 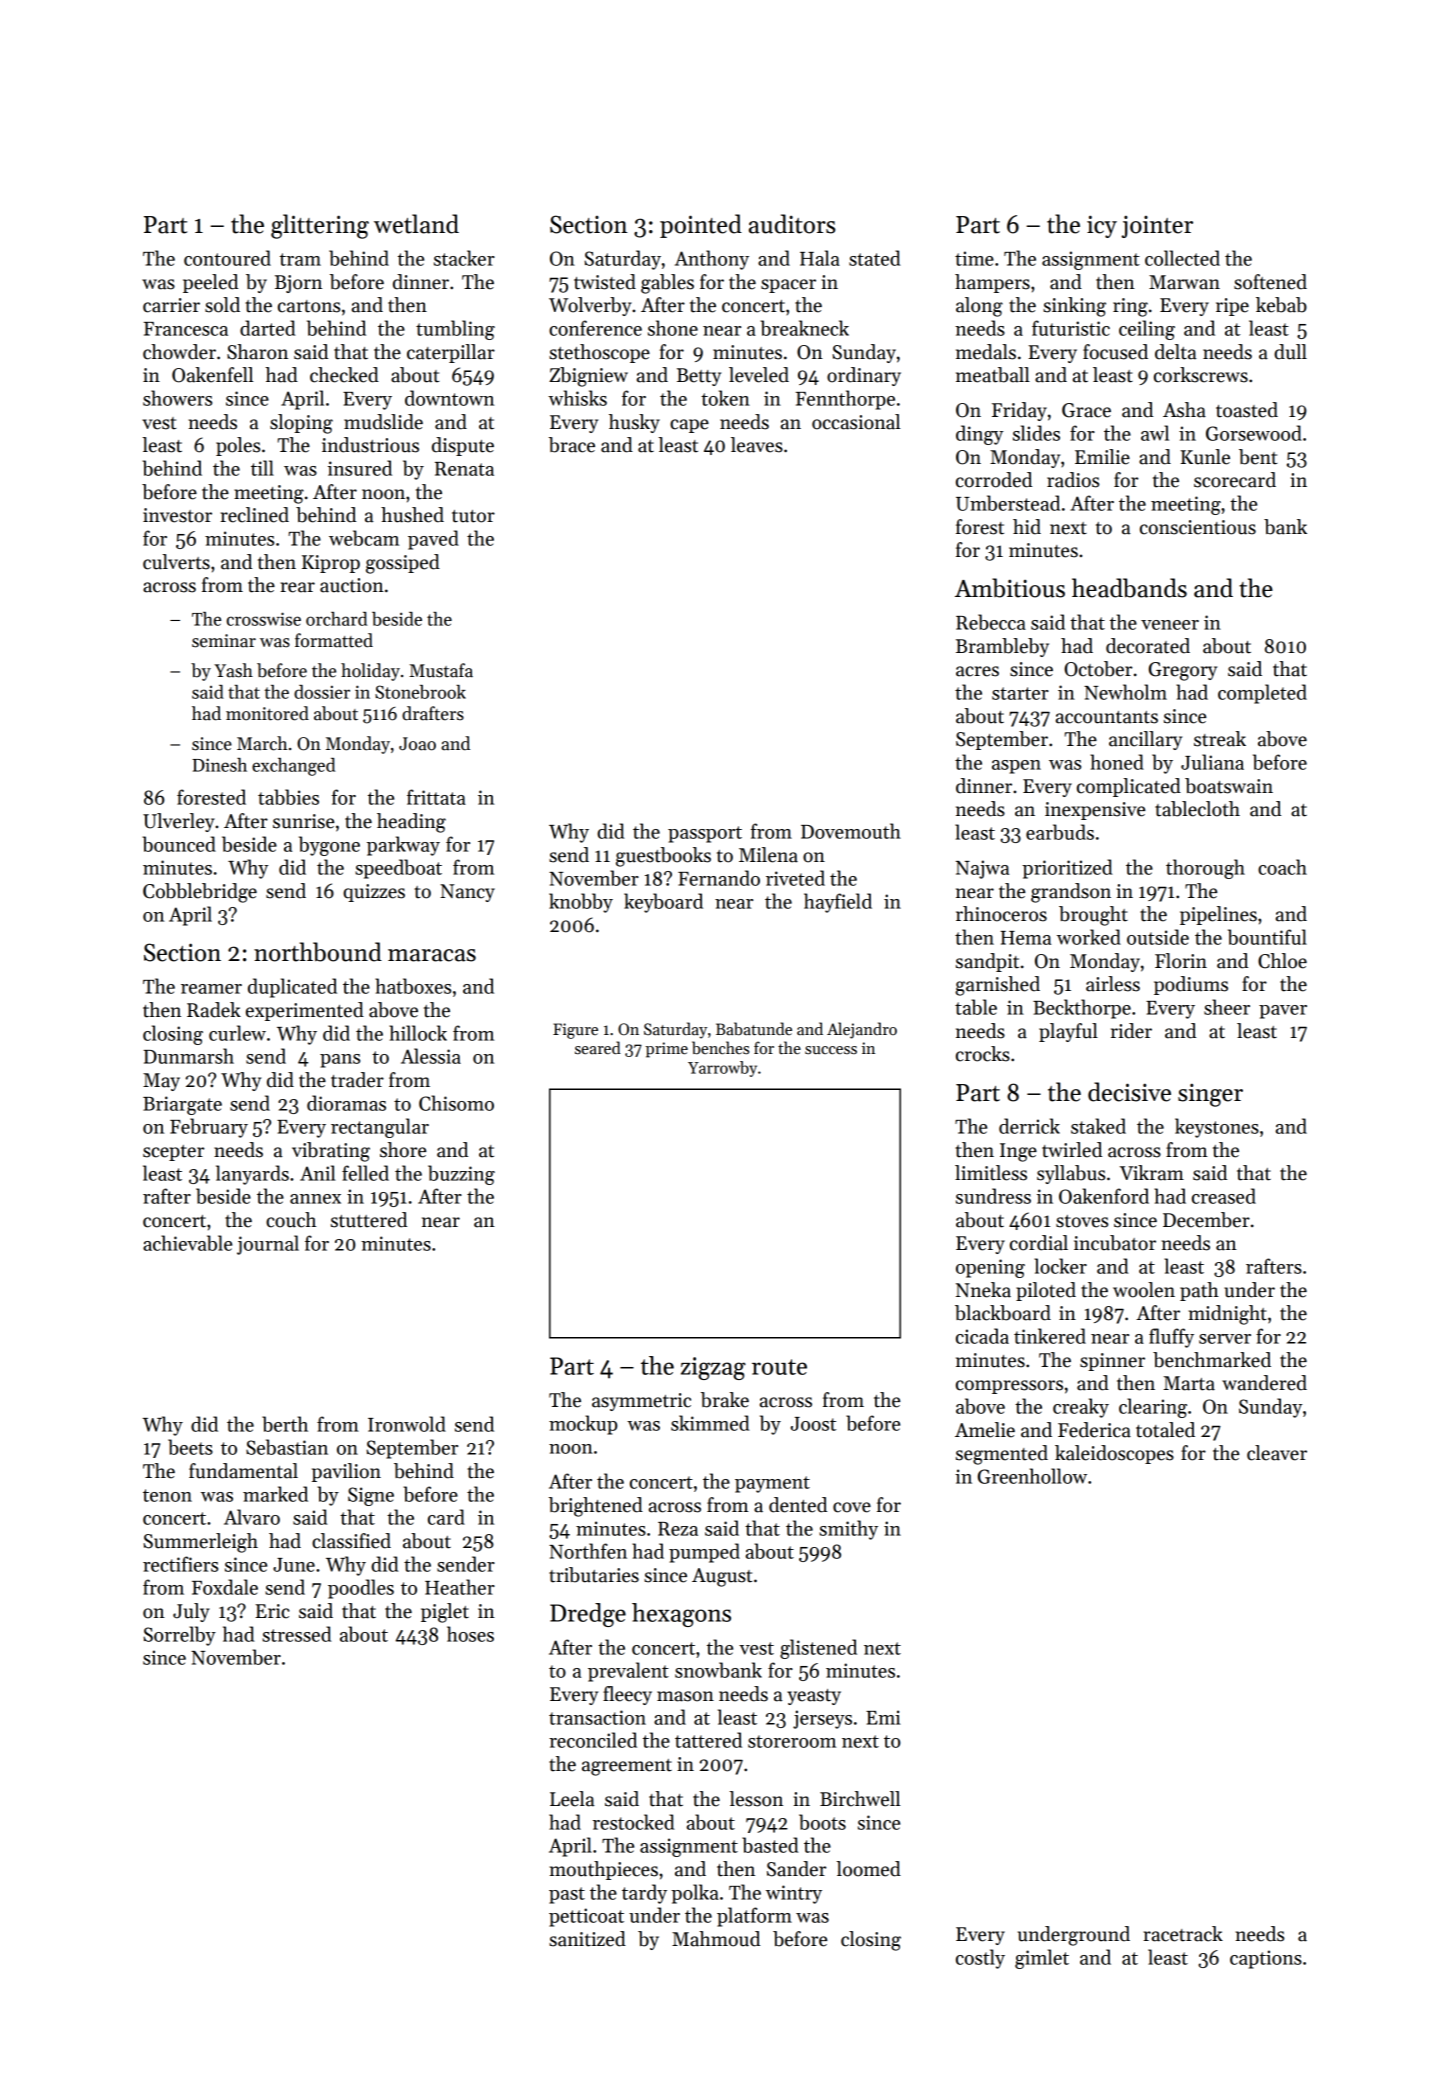 I want to click on Greenhollow, so click(x=1032, y=1476).
